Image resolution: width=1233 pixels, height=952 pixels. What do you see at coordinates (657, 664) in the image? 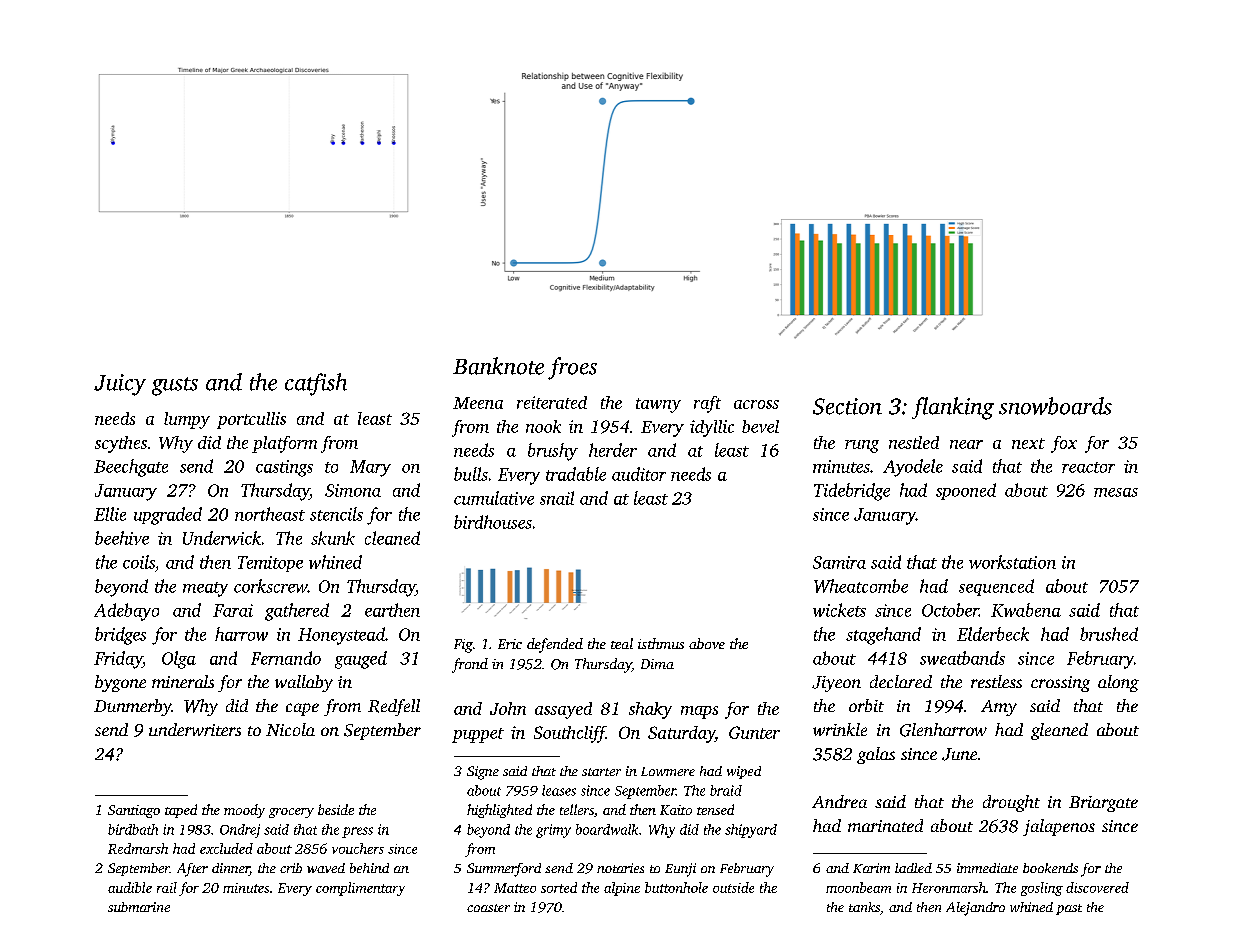
I see `Dima` at bounding box center [657, 664].
